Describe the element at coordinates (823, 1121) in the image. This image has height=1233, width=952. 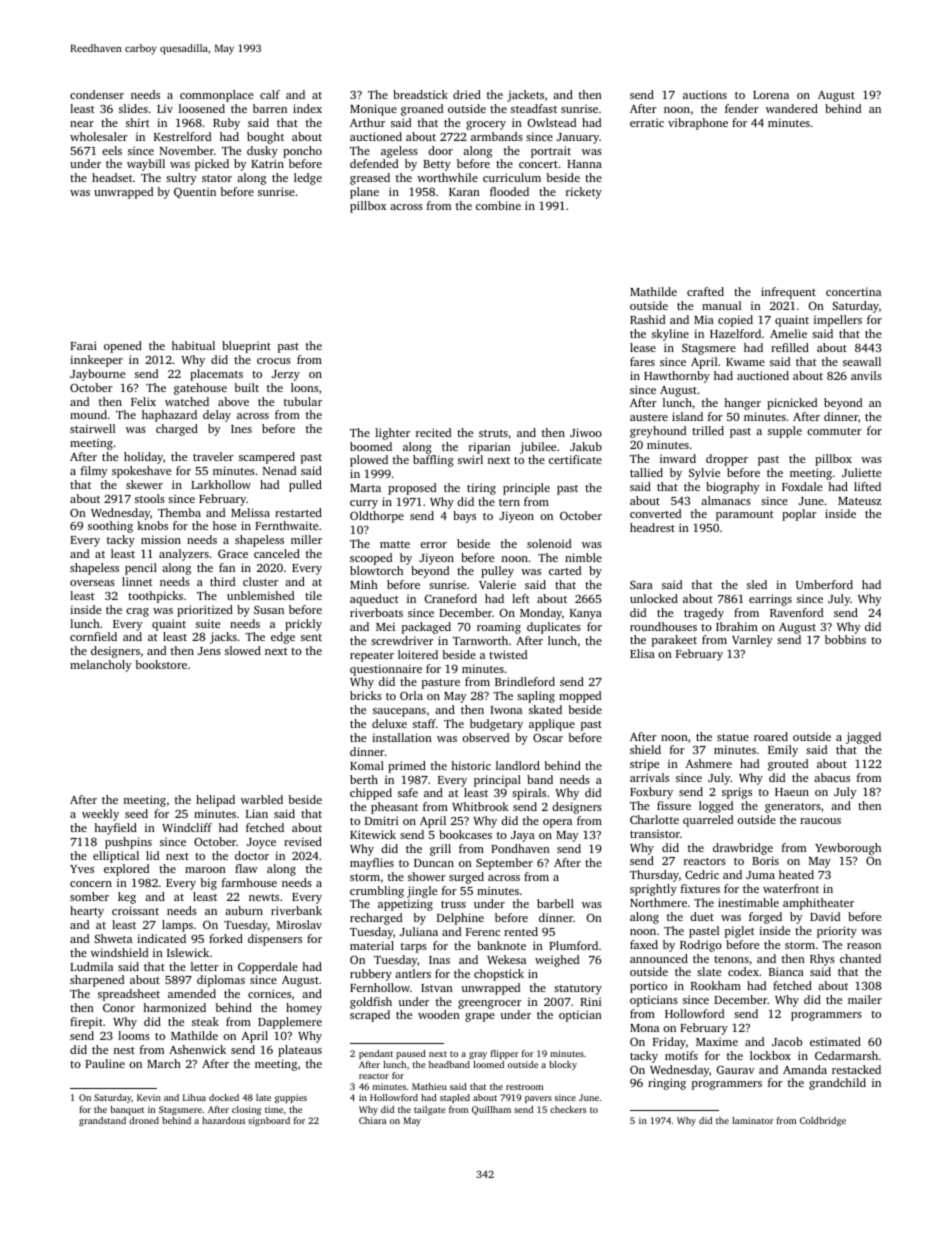
I see `Coldbridge` at that location.
